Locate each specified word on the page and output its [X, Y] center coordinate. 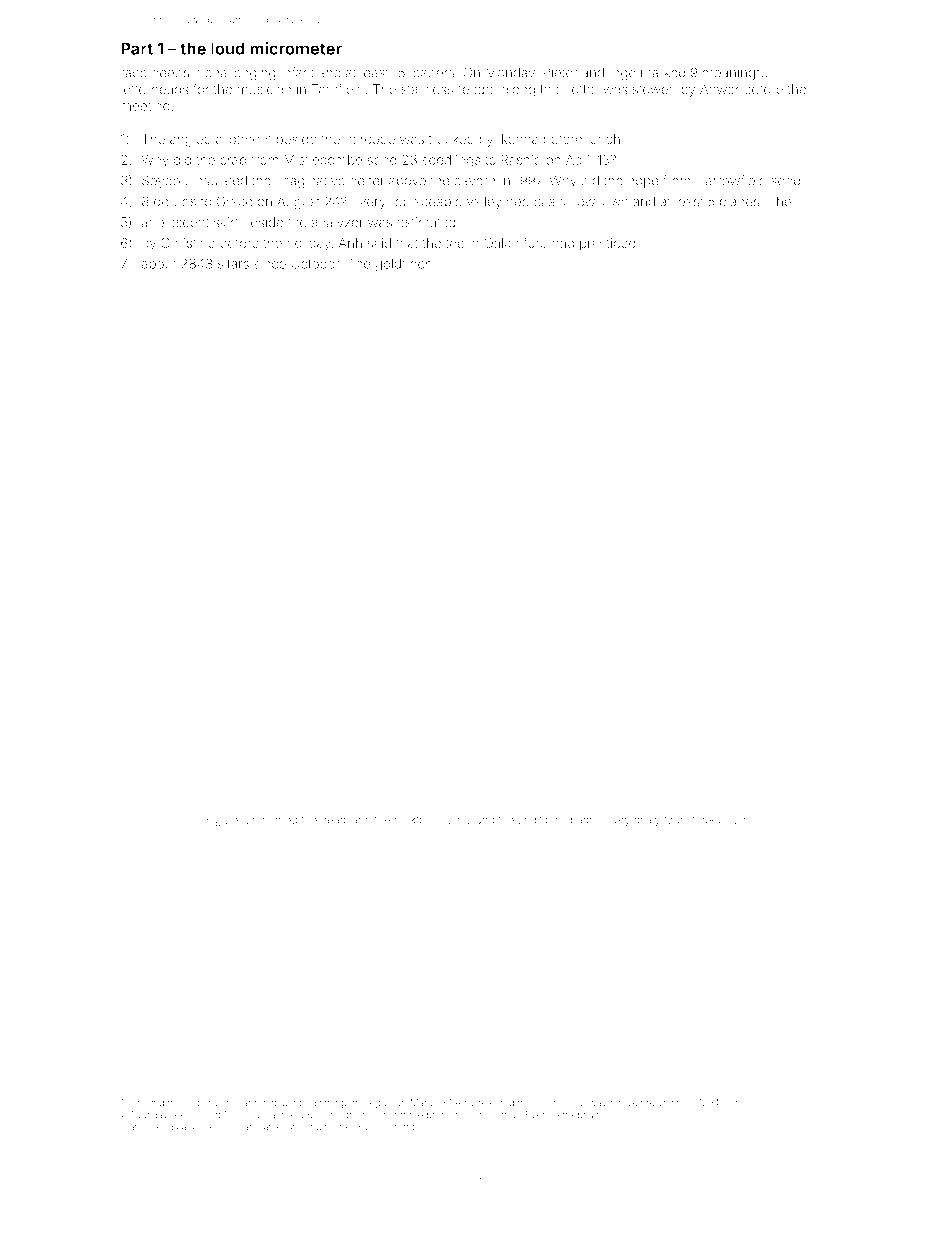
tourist [679, 819]
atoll [138, 1127]
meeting [145, 107]
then [385, 819]
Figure [222, 820]
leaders [432, 72]
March [424, 1103]
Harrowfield [731, 180]
